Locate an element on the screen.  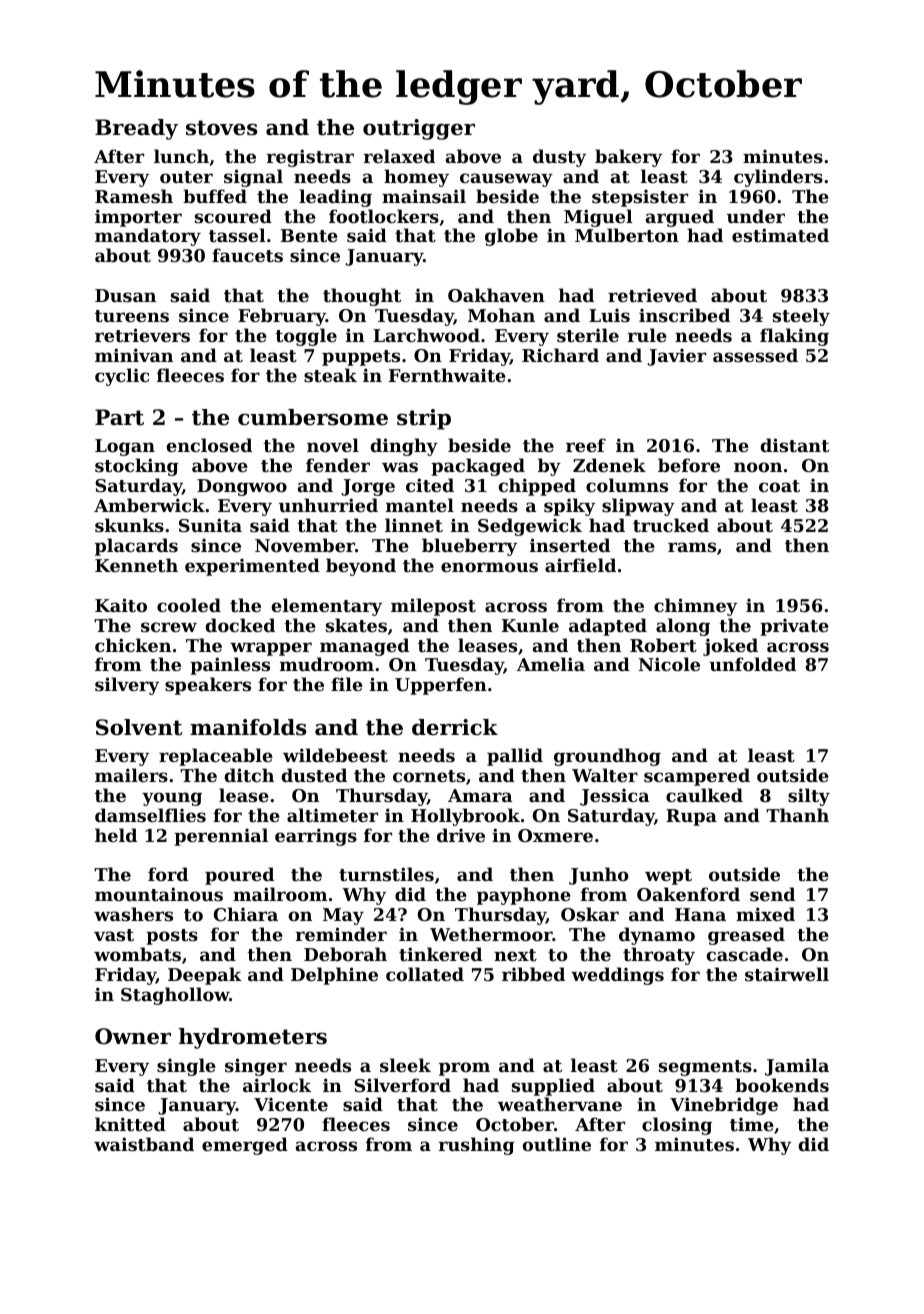
Robert is located at coordinates (663, 645).
